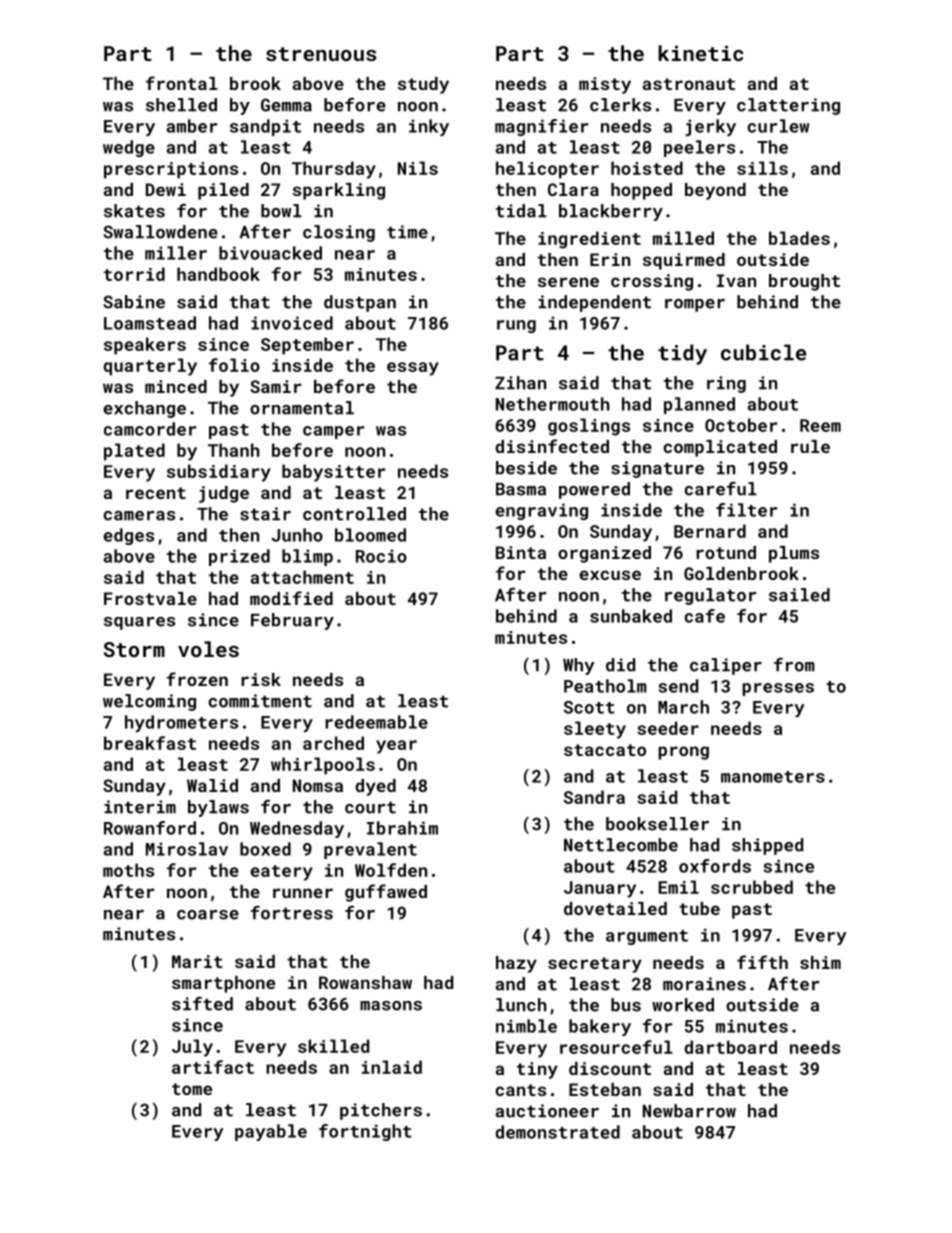  Describe the element at coordinates (192, 1089) in the screenshot. I see `tome` at that location.
